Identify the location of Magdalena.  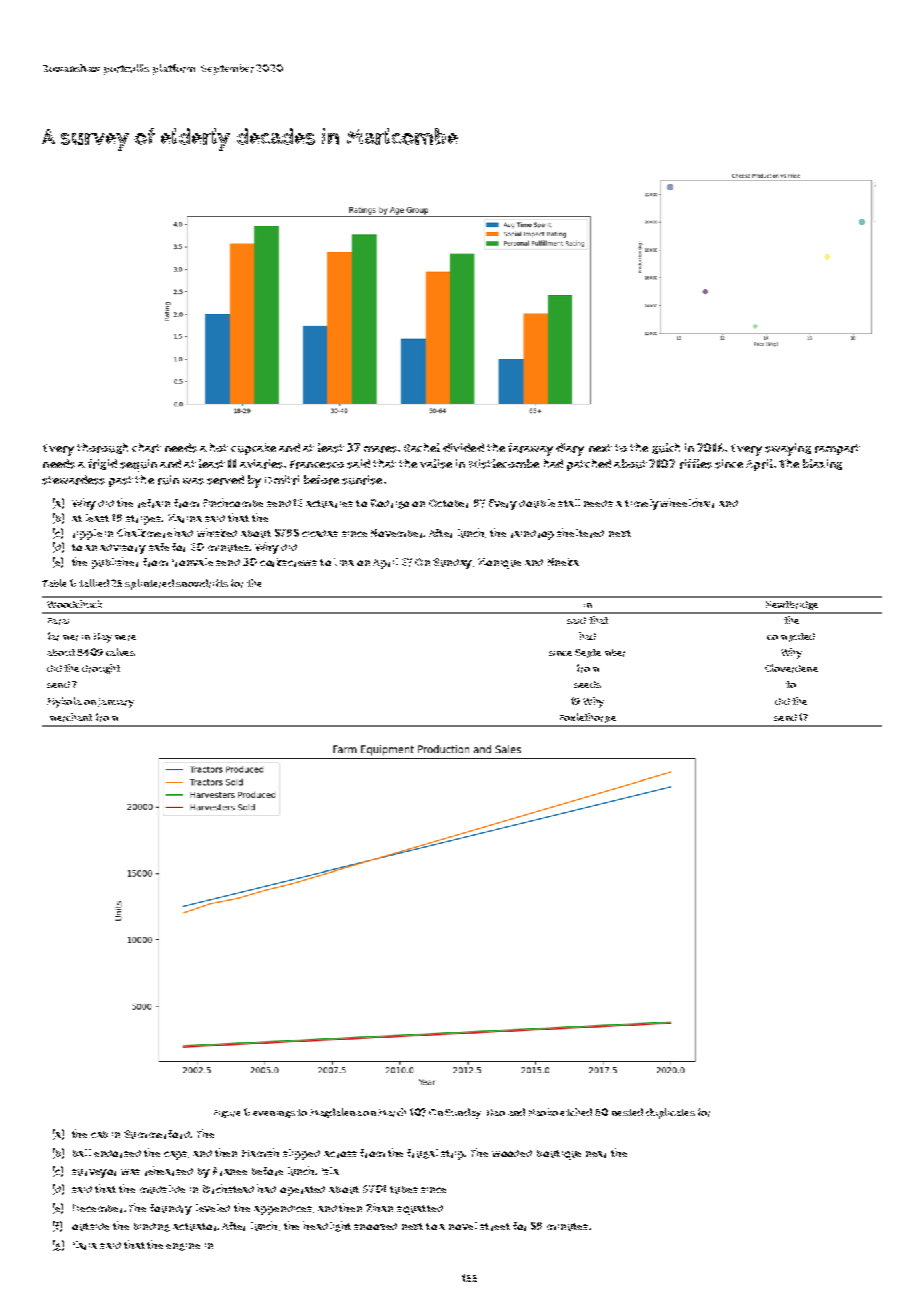
(336, 1113).
